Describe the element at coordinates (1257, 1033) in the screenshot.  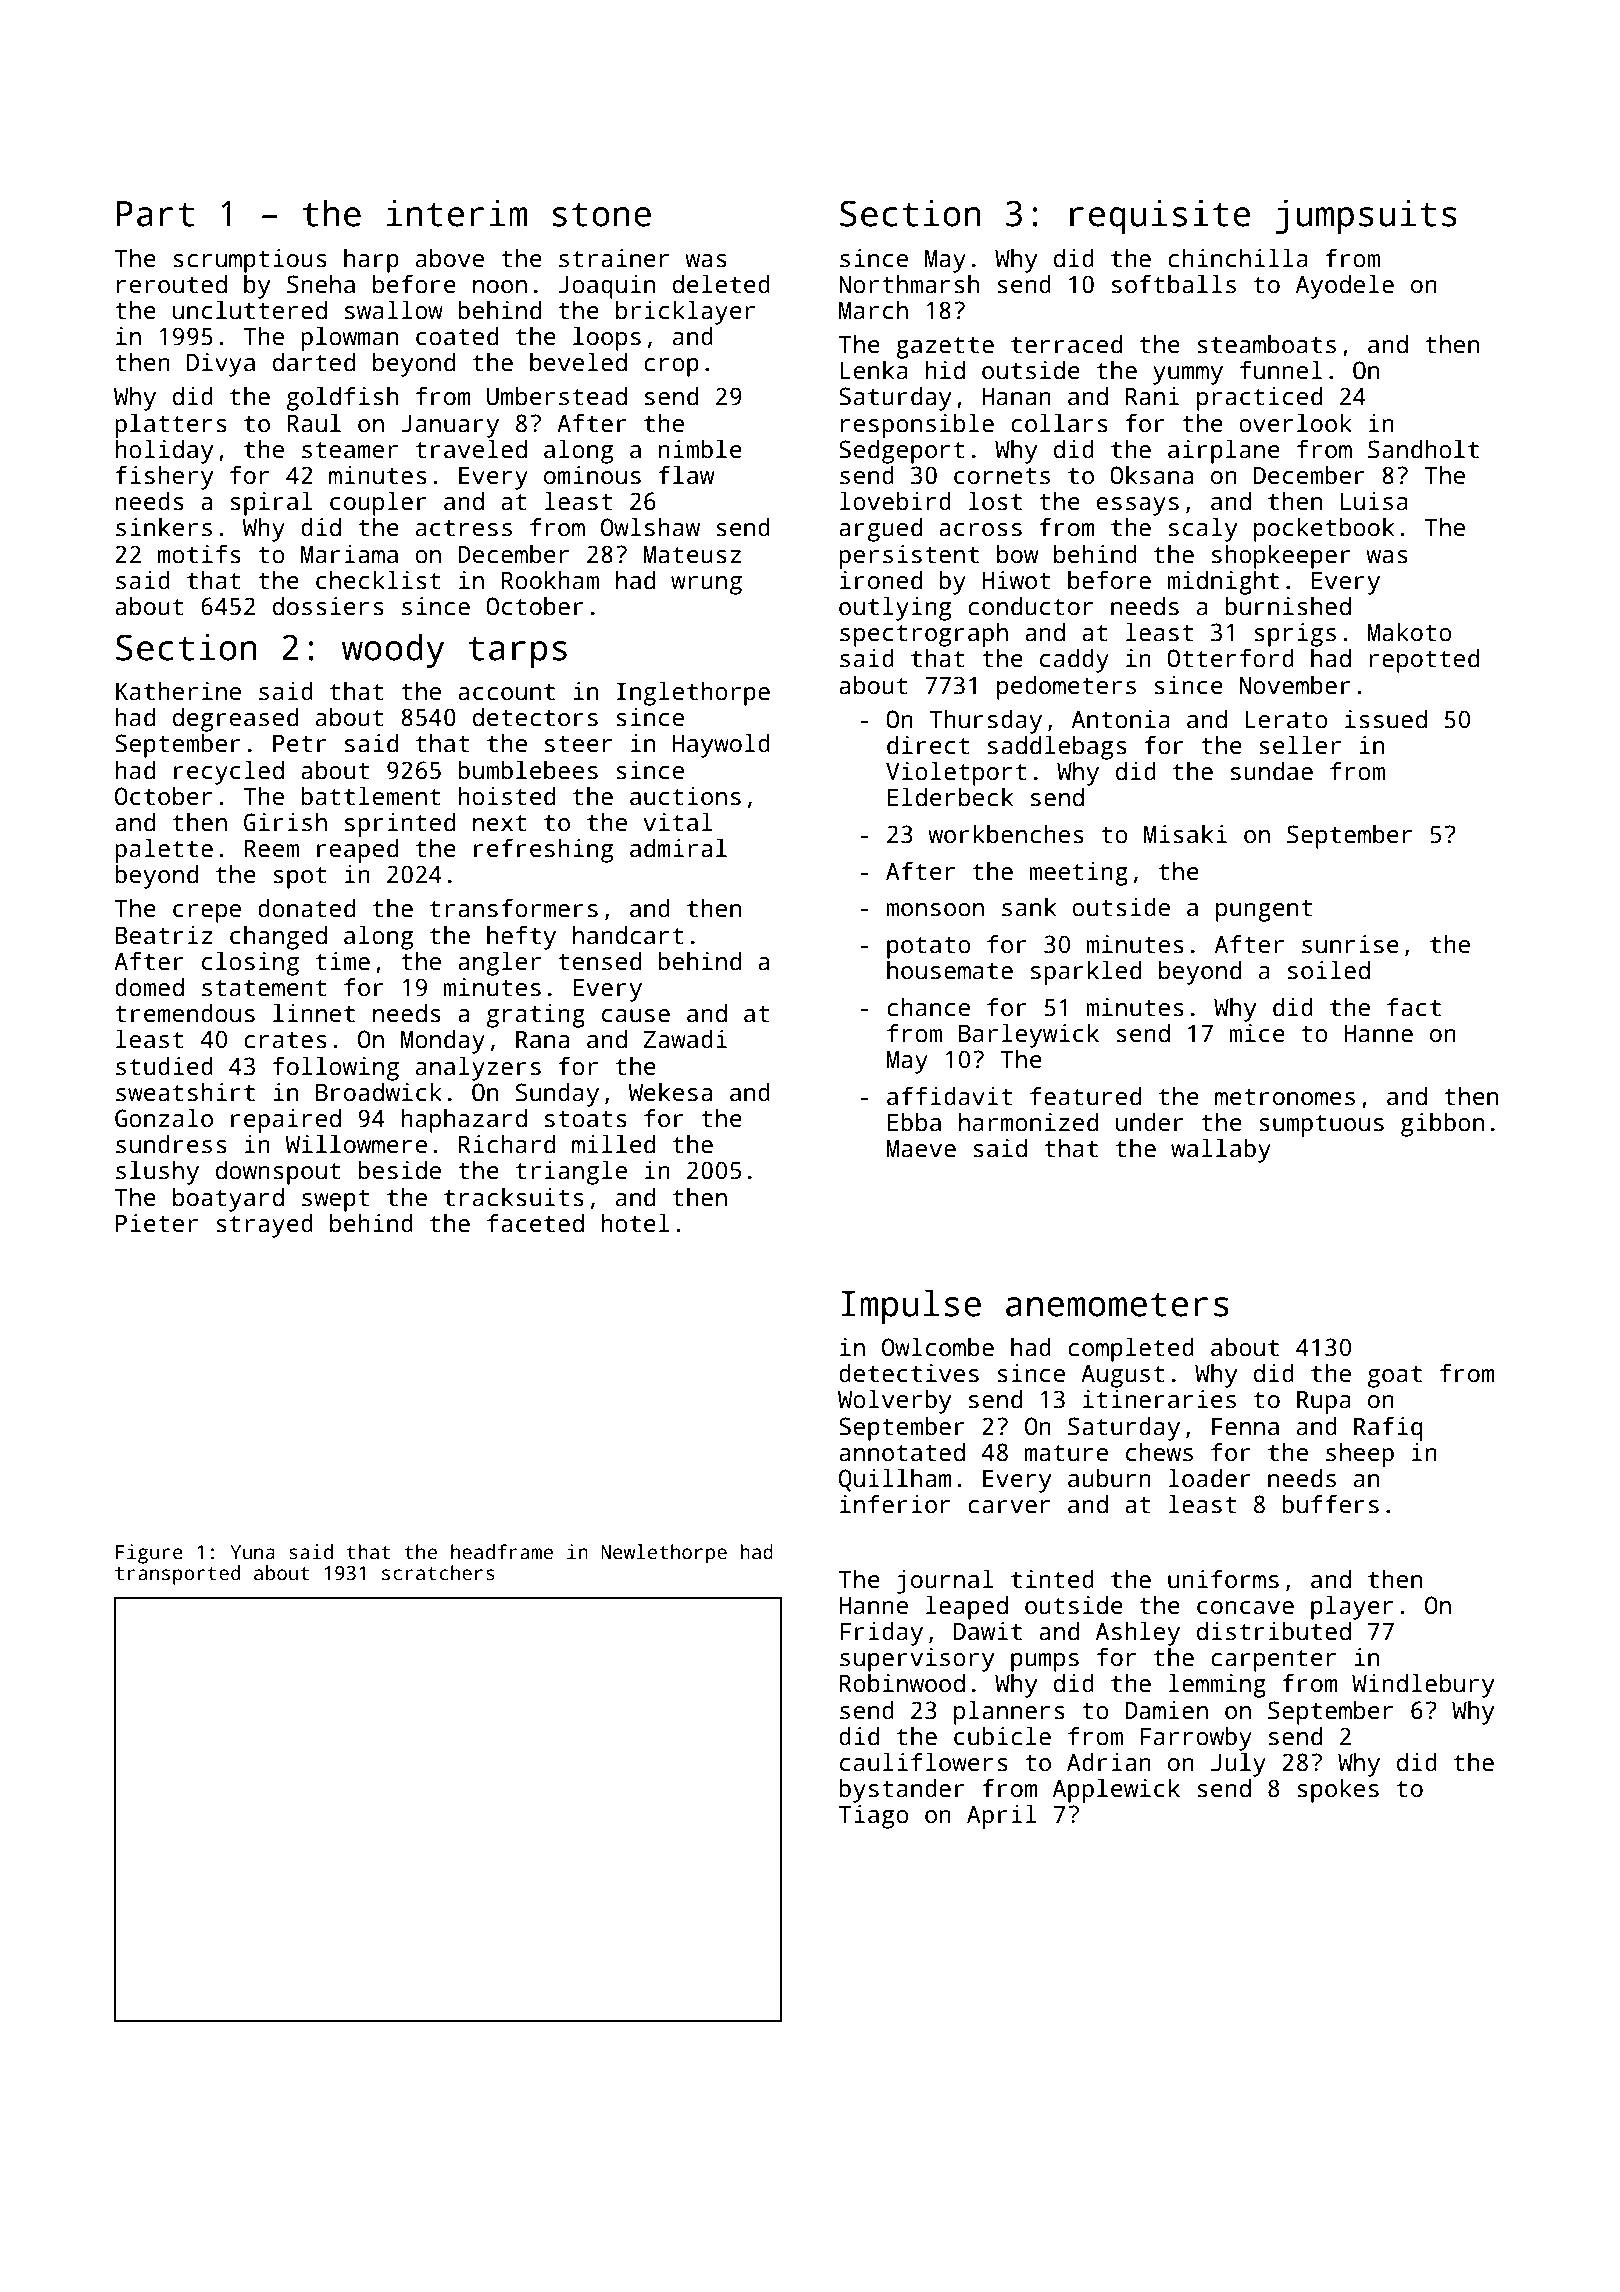
I see `mice` at that location.
